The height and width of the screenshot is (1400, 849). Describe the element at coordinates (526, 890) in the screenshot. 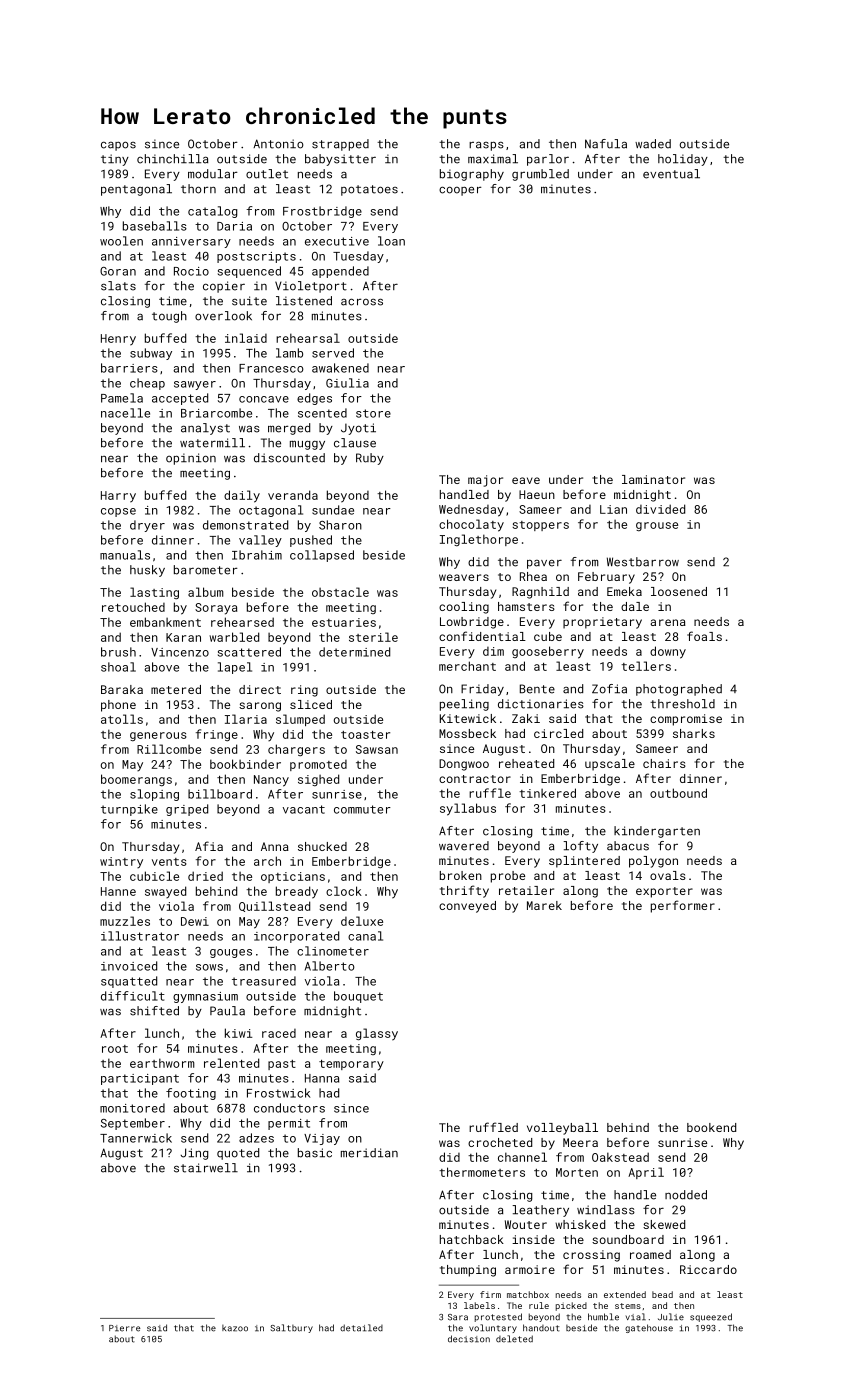

I see `retailer` at that location.
